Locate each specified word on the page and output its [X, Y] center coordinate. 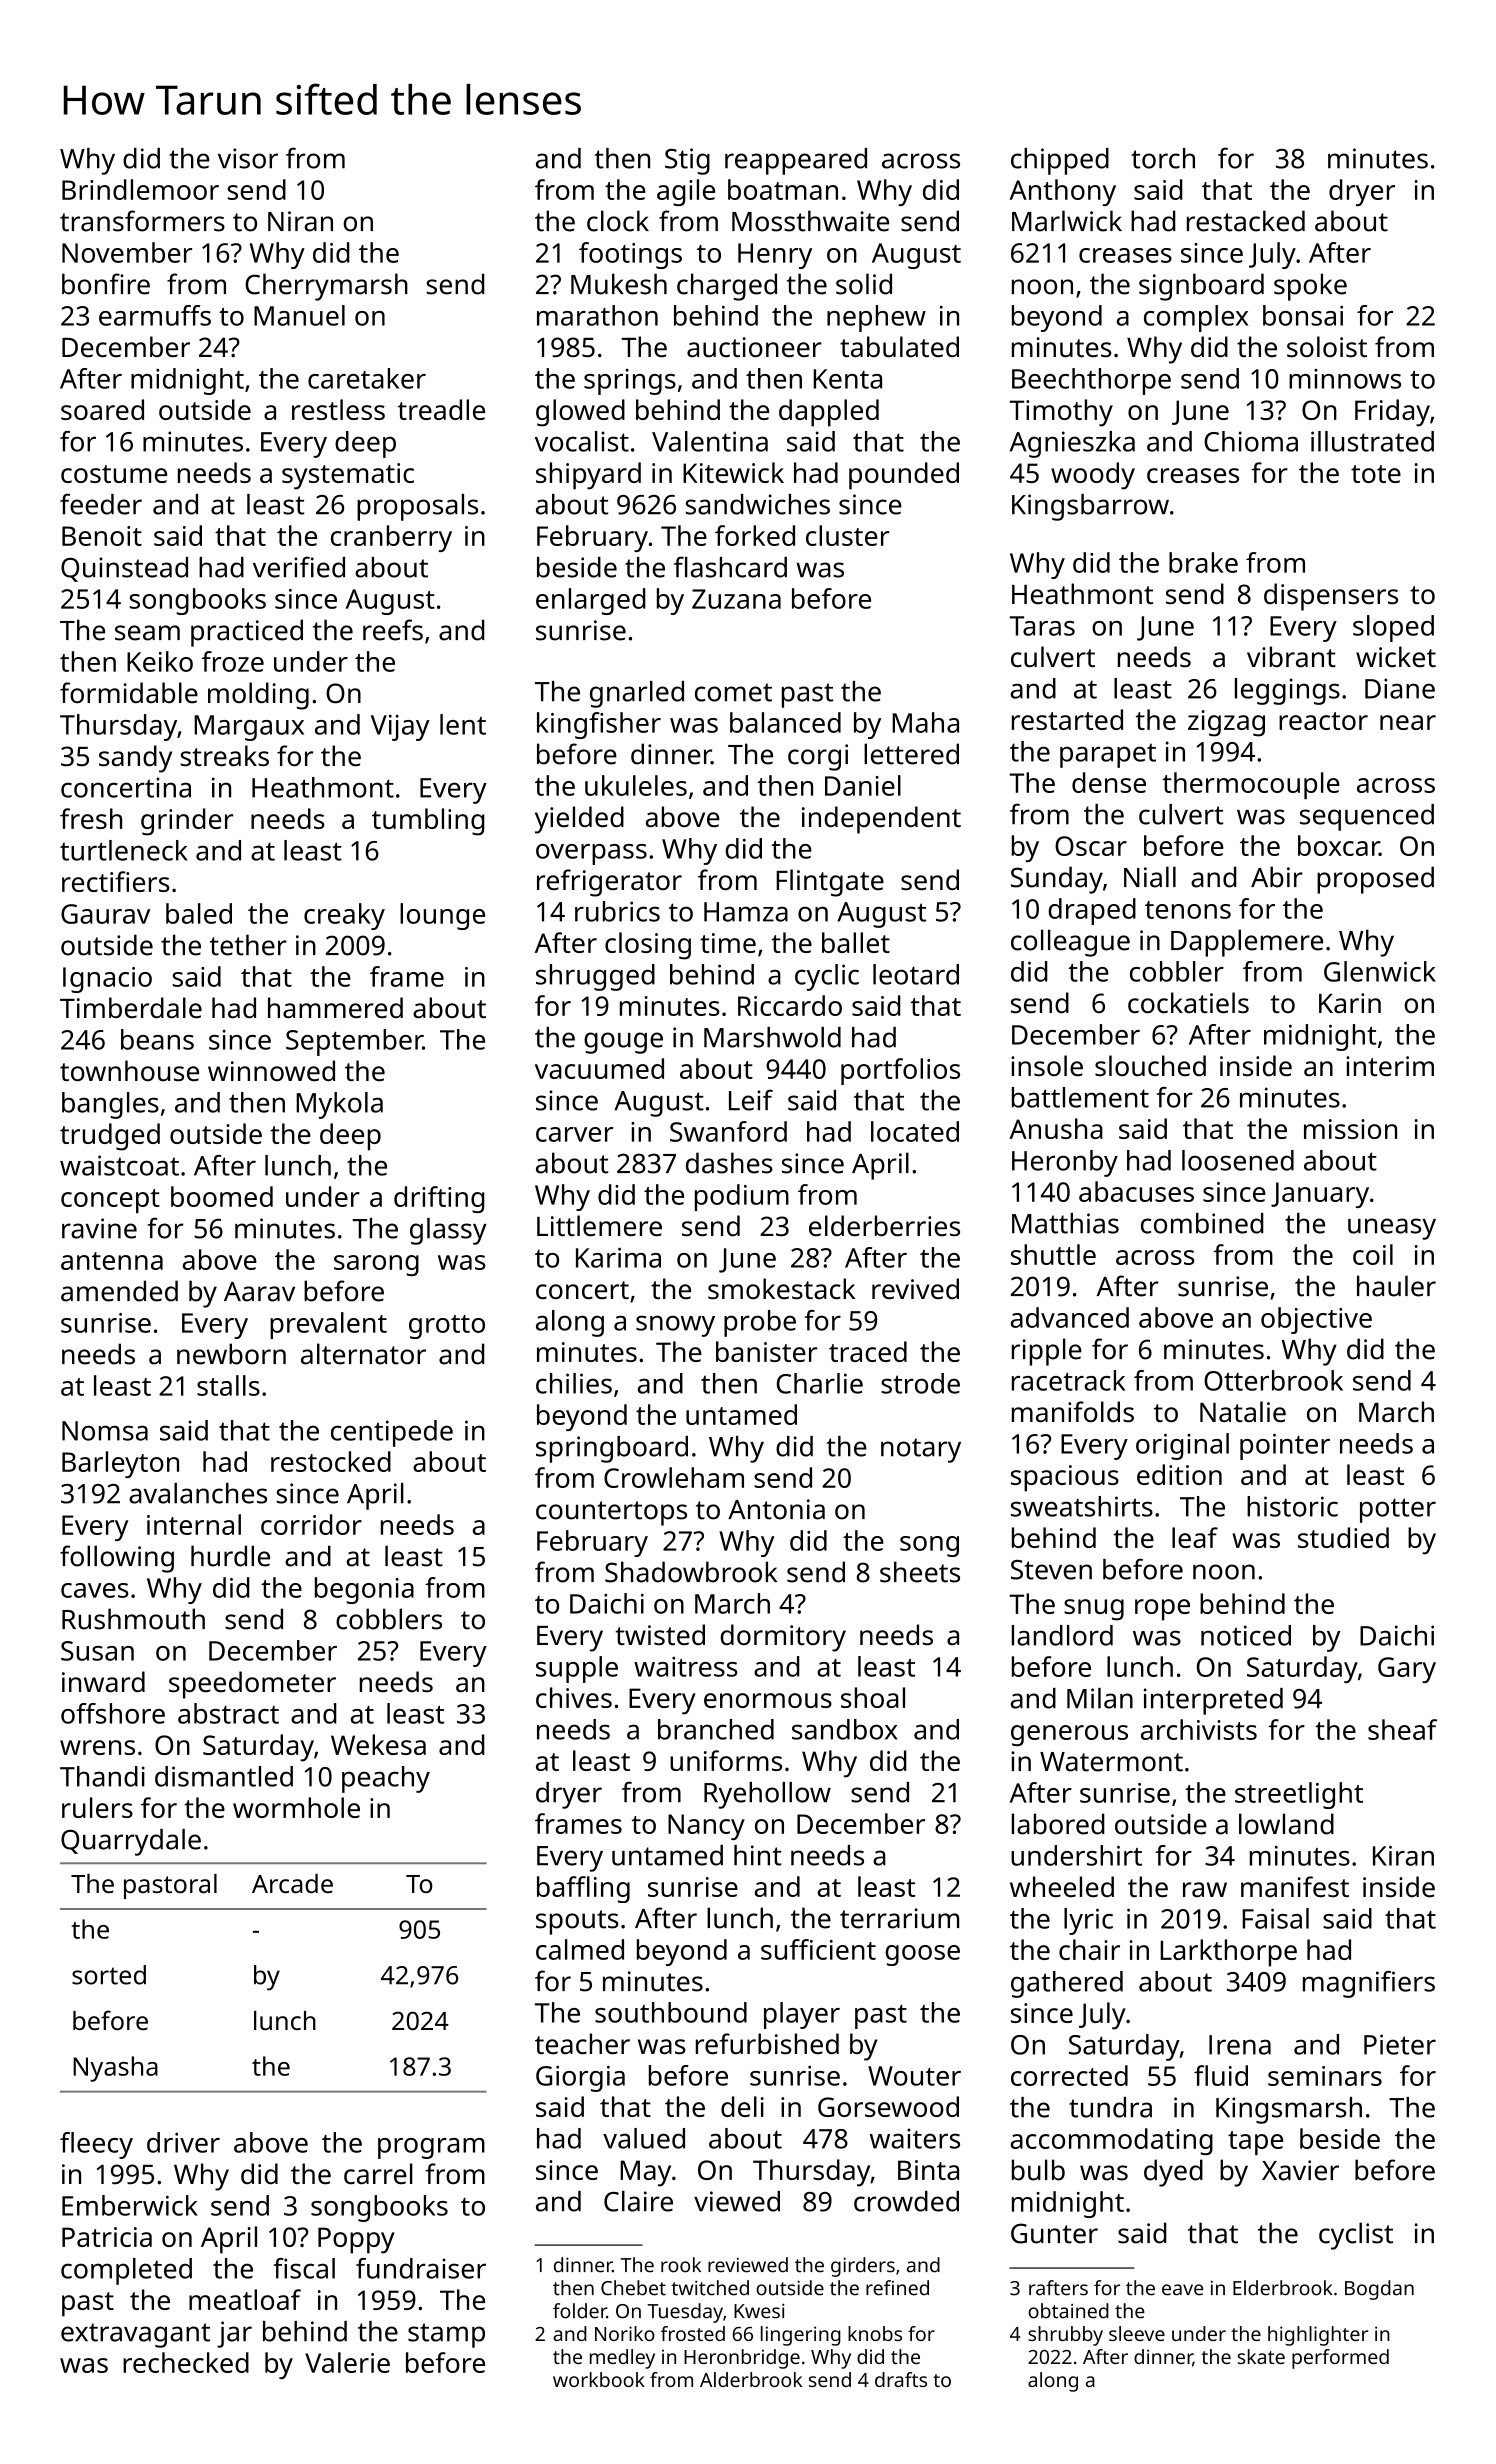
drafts [901, 2379]
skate [1261, 2356]
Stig [687, 161]
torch [1163, 158]
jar [234, 2334]
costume [114, 474]
